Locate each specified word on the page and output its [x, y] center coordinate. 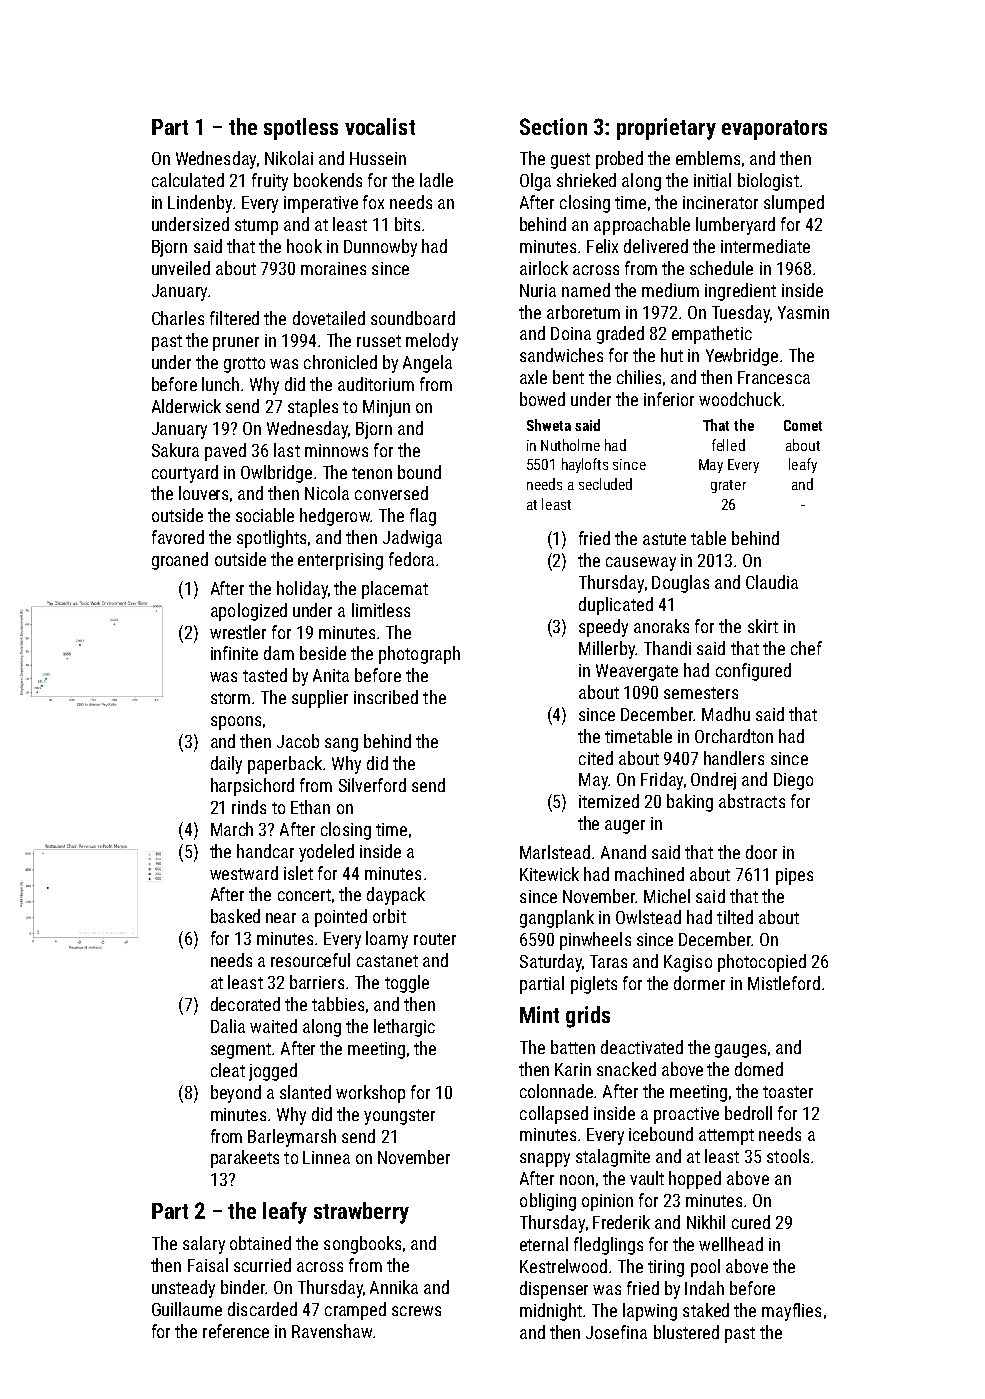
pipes [794, 876]
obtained [260, 1243]
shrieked [586, 180]
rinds [249, 807]
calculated [188, 180]
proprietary [666, 129]
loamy [387, 940]
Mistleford [784, 983]
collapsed [554, 1115]
